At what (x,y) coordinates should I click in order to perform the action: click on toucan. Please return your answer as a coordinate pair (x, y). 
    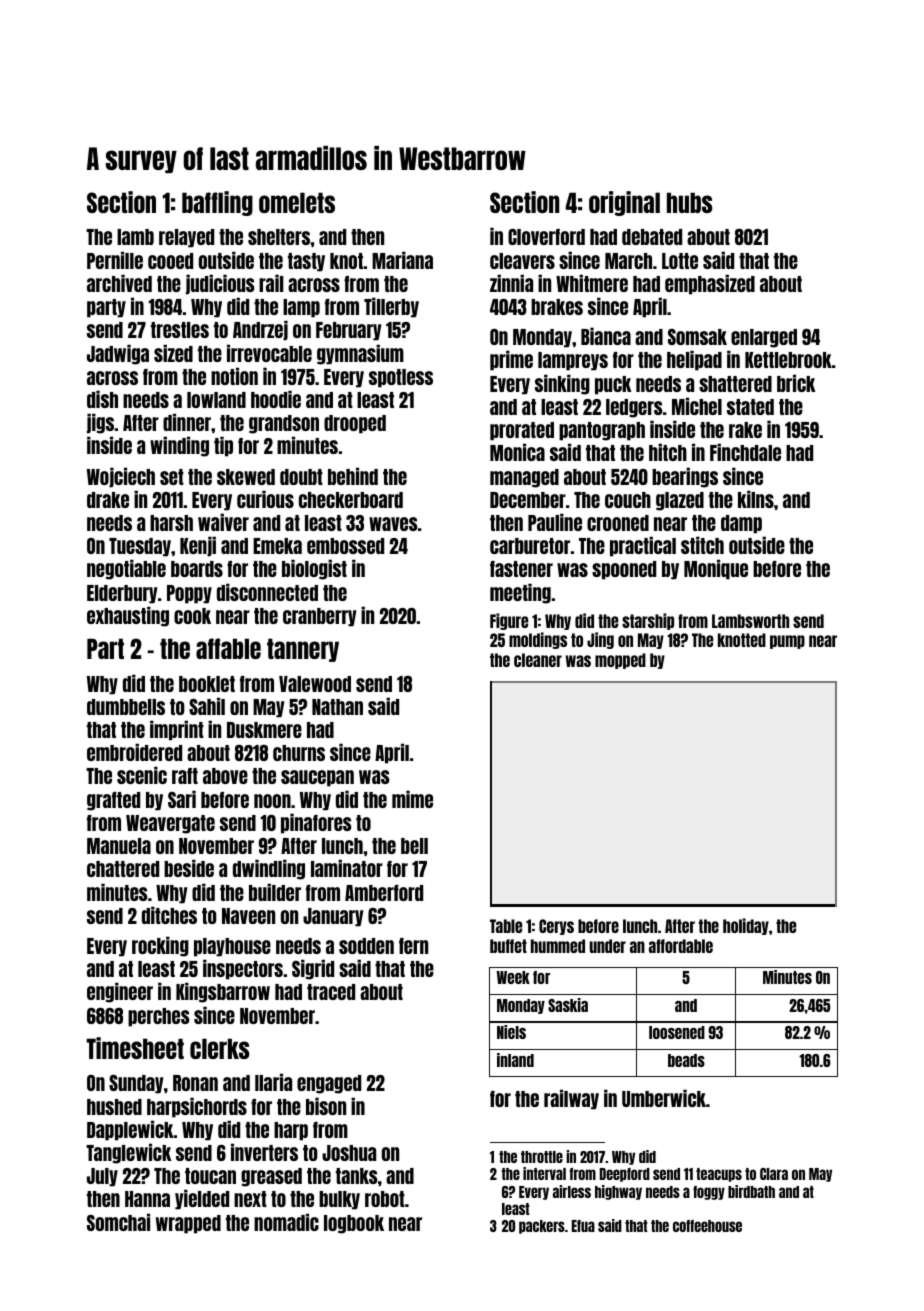
    Looking at the image, I should click on (210, 1176).
